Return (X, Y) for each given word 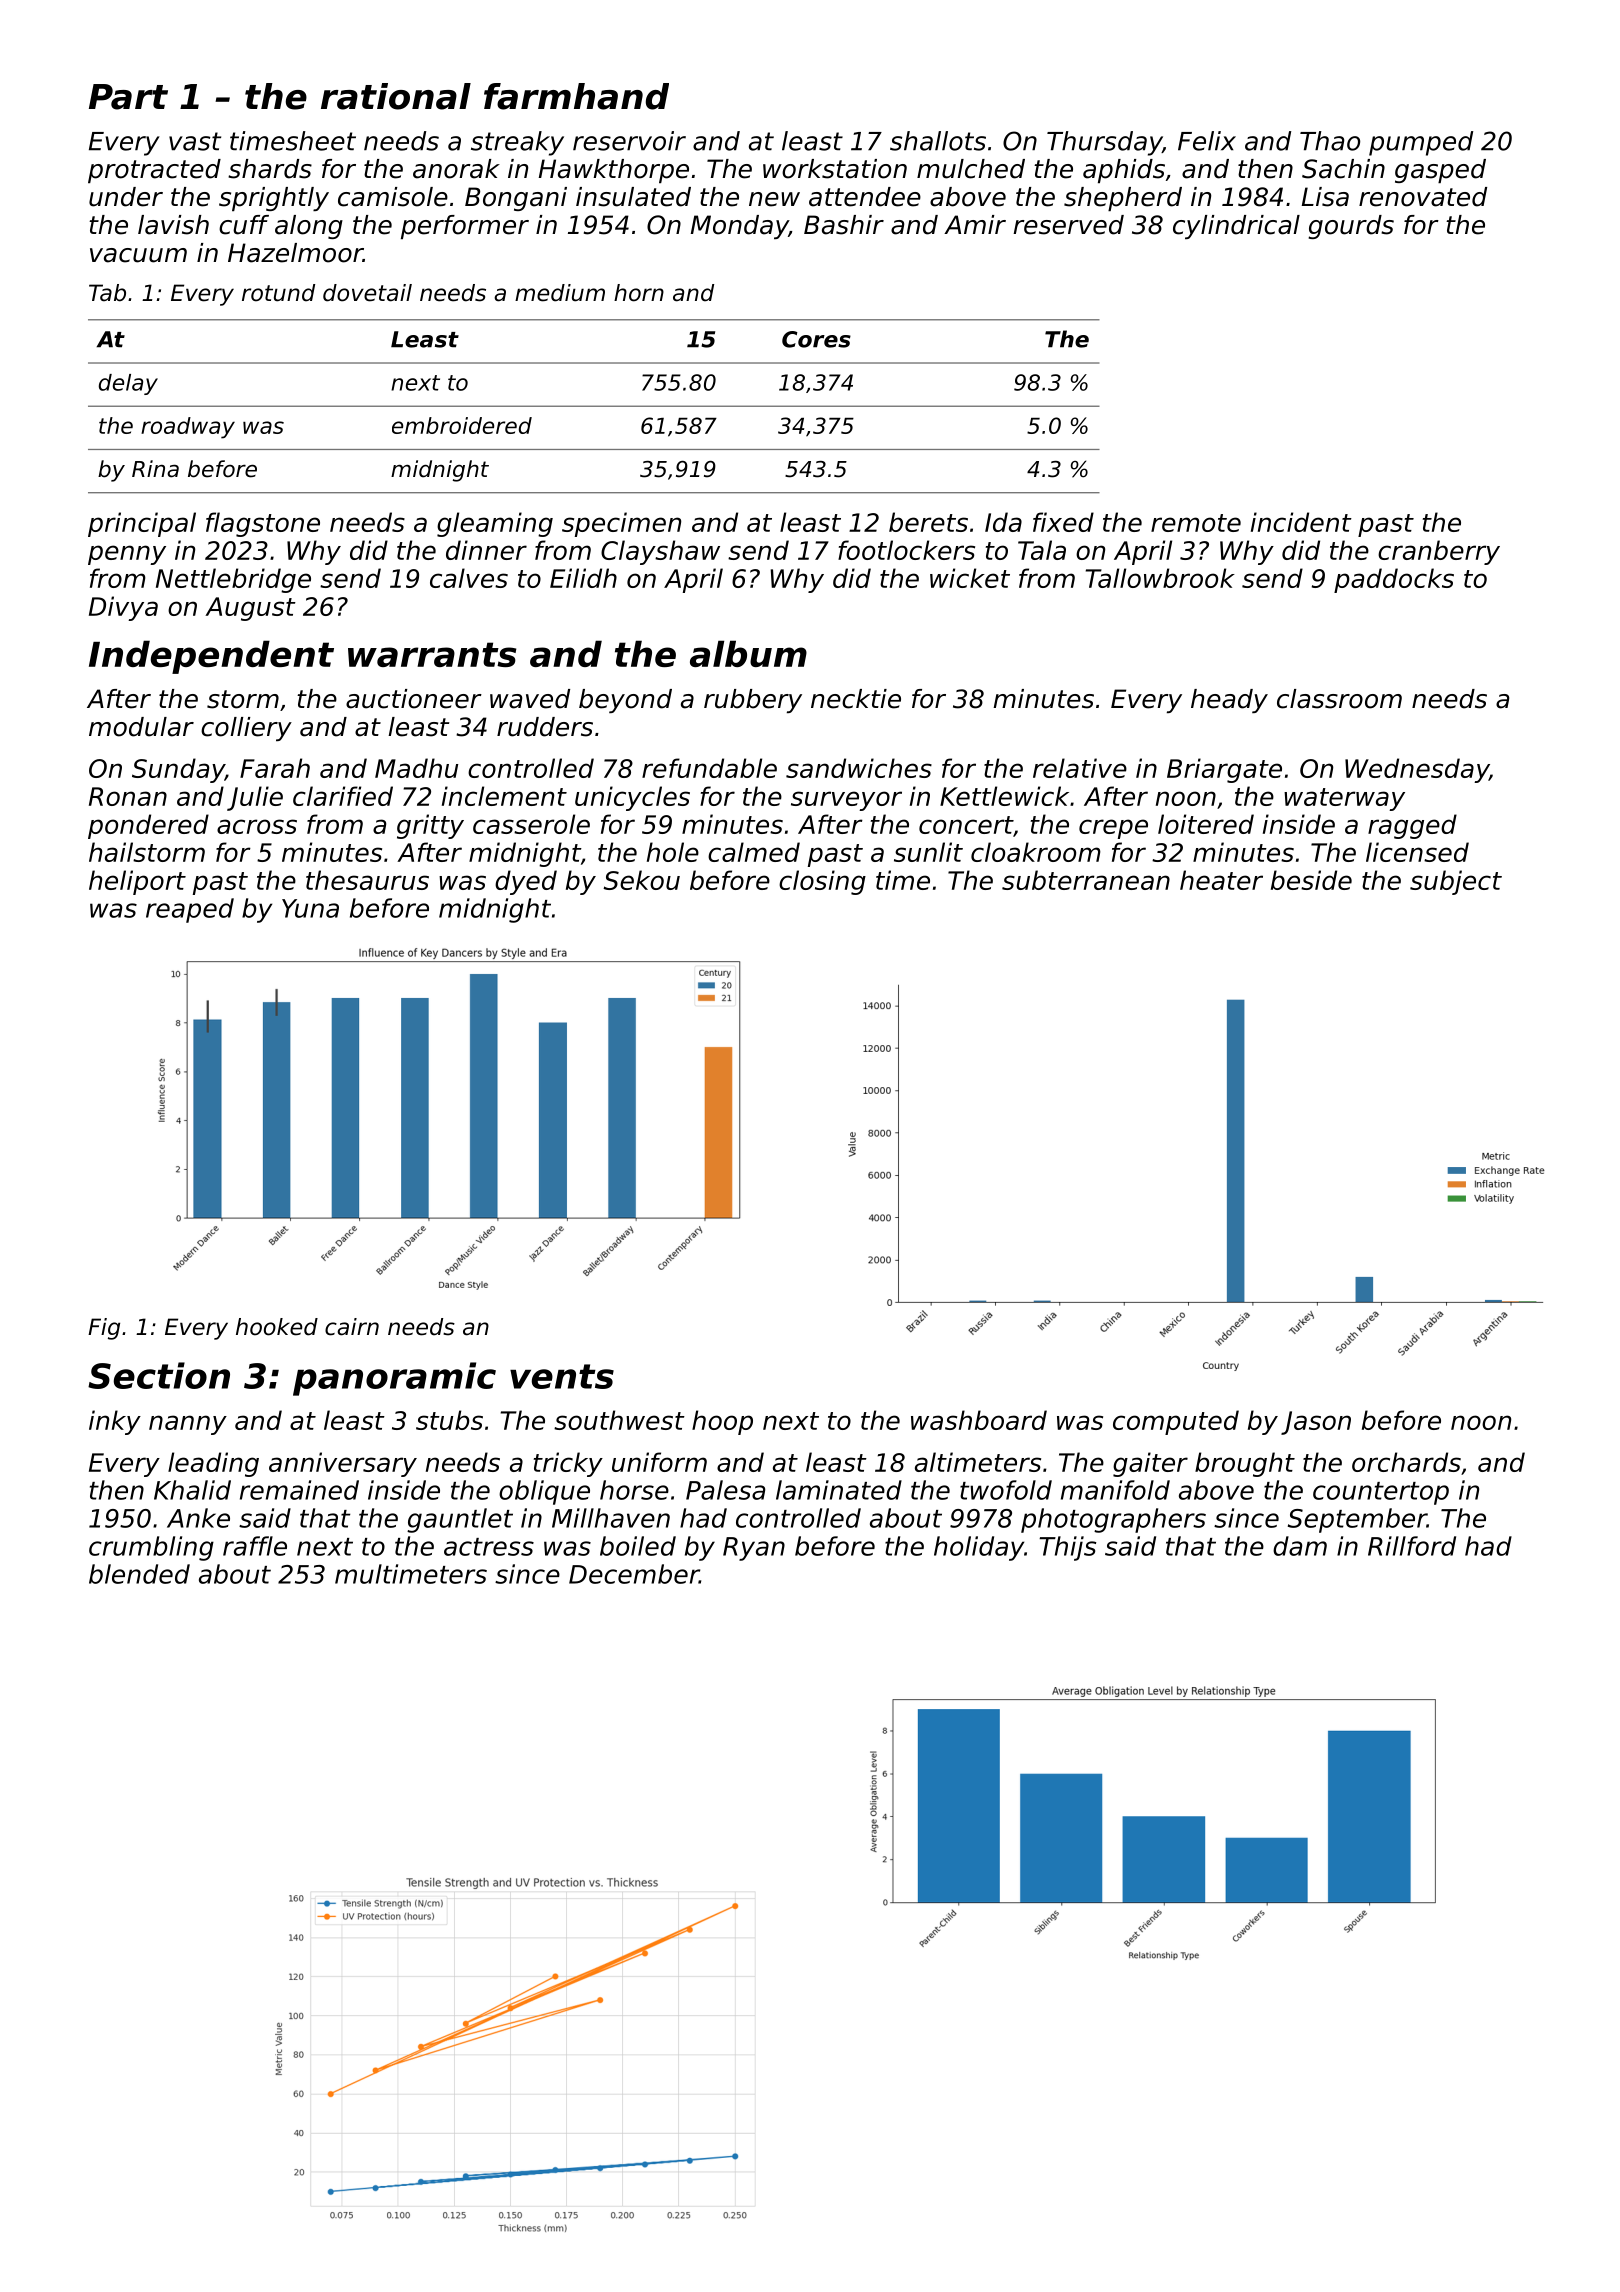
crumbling (151, 1548)
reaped (190, 910)
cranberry (1439, 552)
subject (1456, 882)
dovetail (367, 293)
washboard (979, 1420)
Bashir (844, 225)
